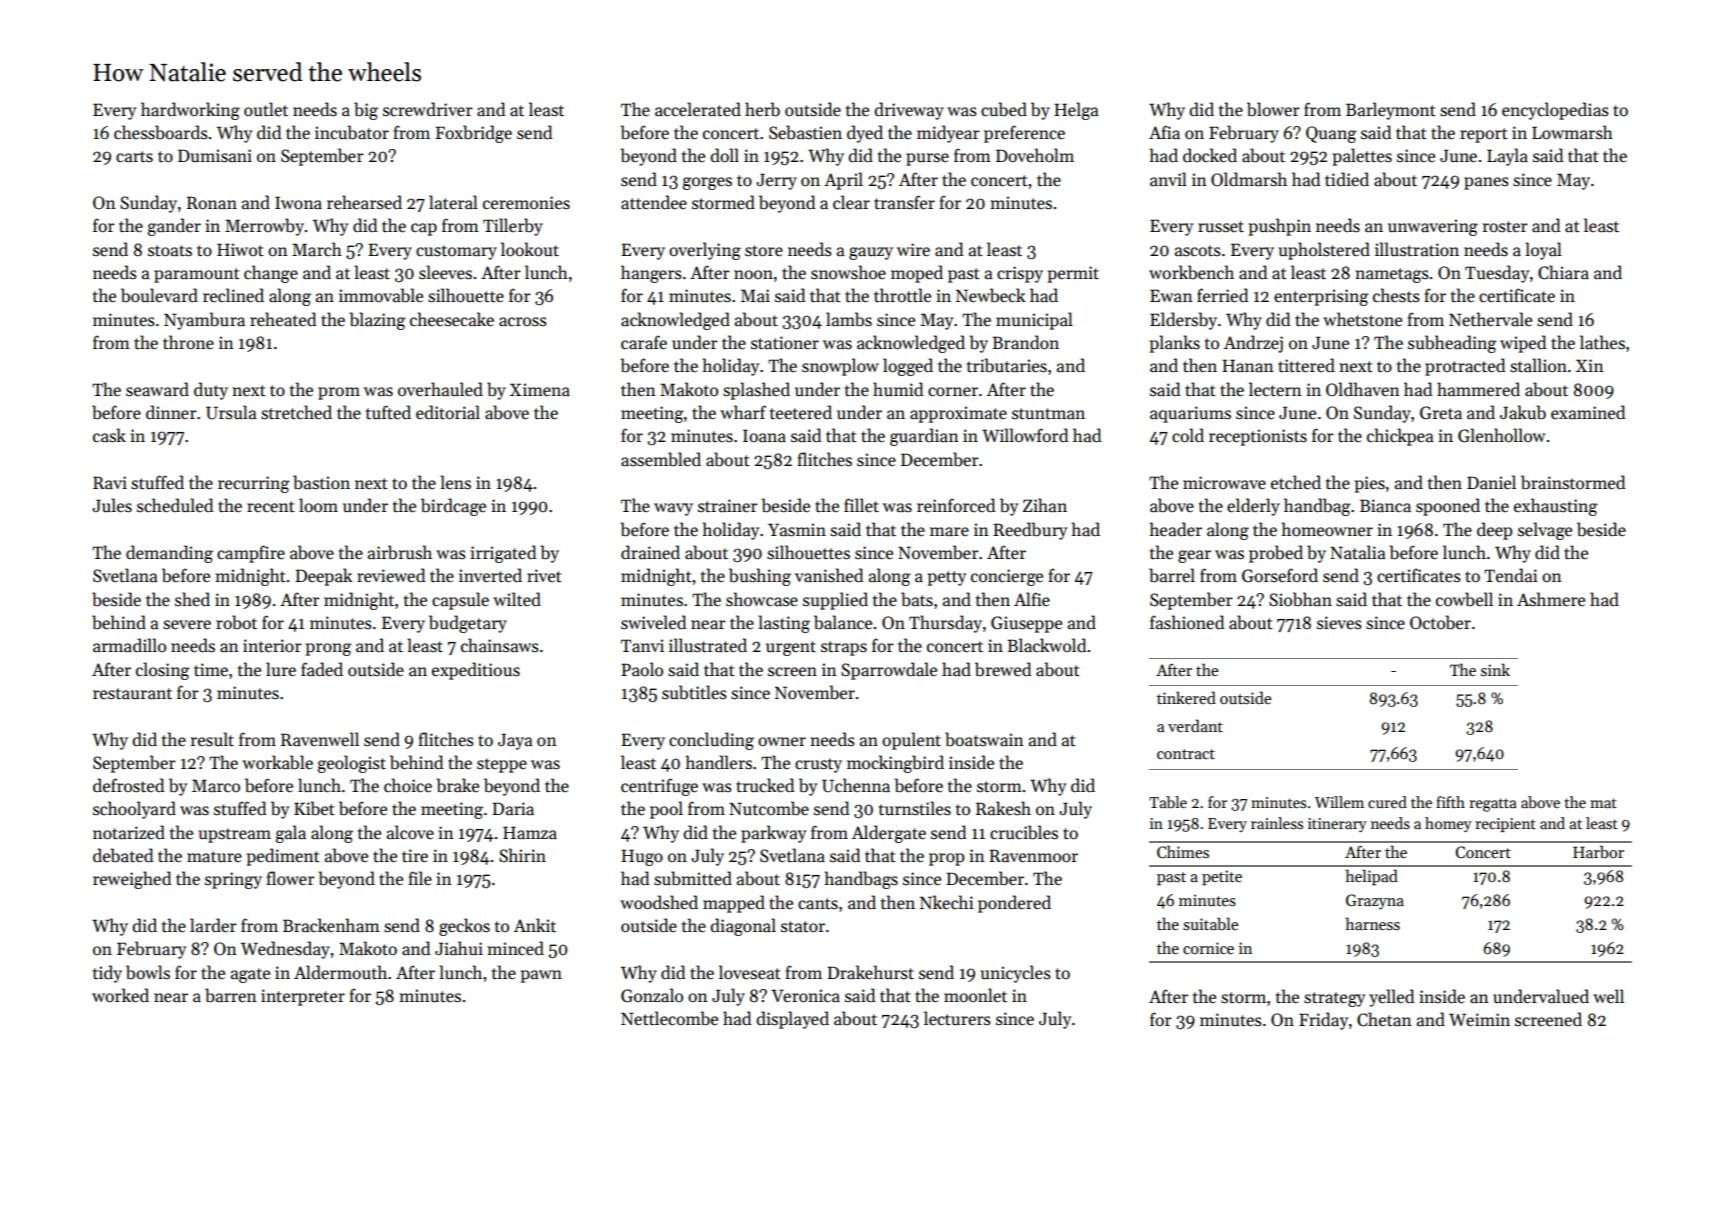 The width and height of the image is (1724, 1219). What do you see at coordinates (1323, 1021) in the image?
I see `Friday` at bounding box center [1323, 1021].
